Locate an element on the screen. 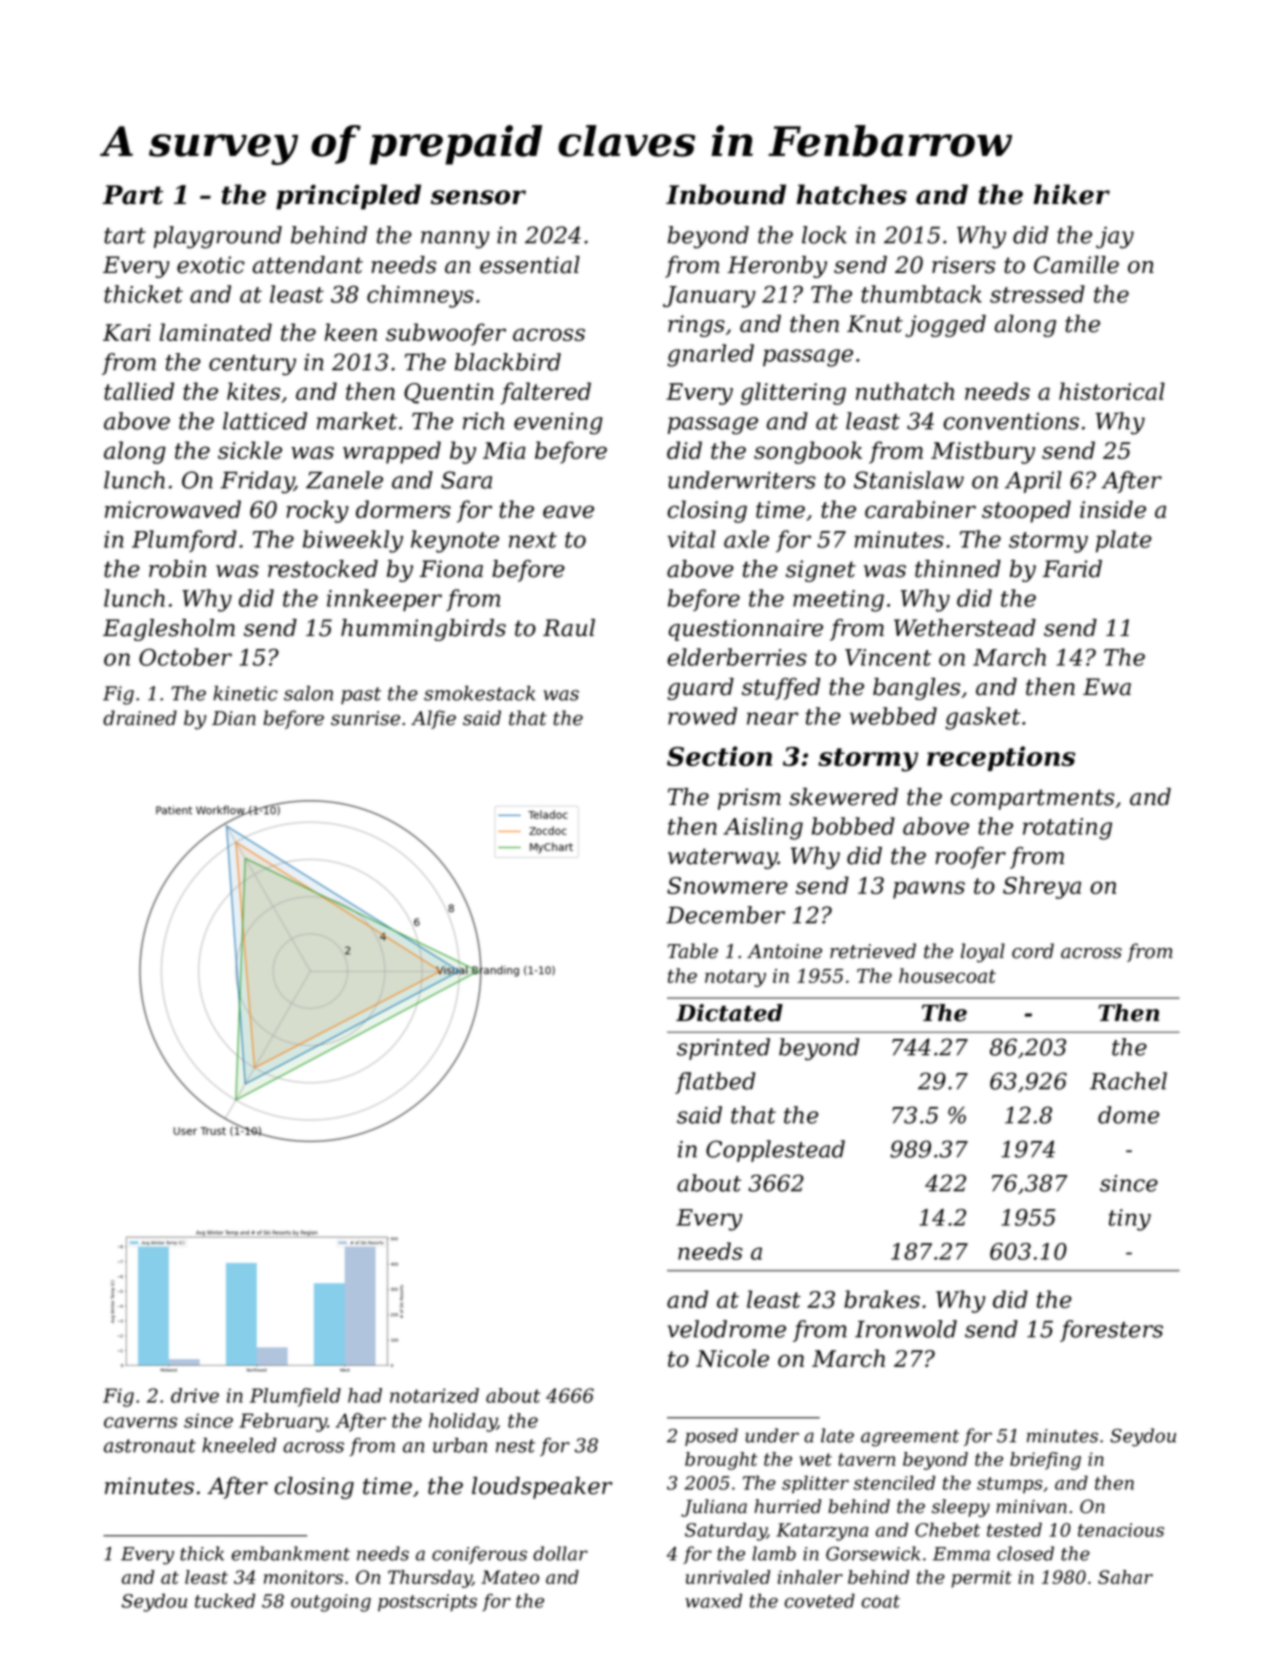 The height and width of the screenshot is (1660, 1283). drive is located at coordinates (195, 1395).
